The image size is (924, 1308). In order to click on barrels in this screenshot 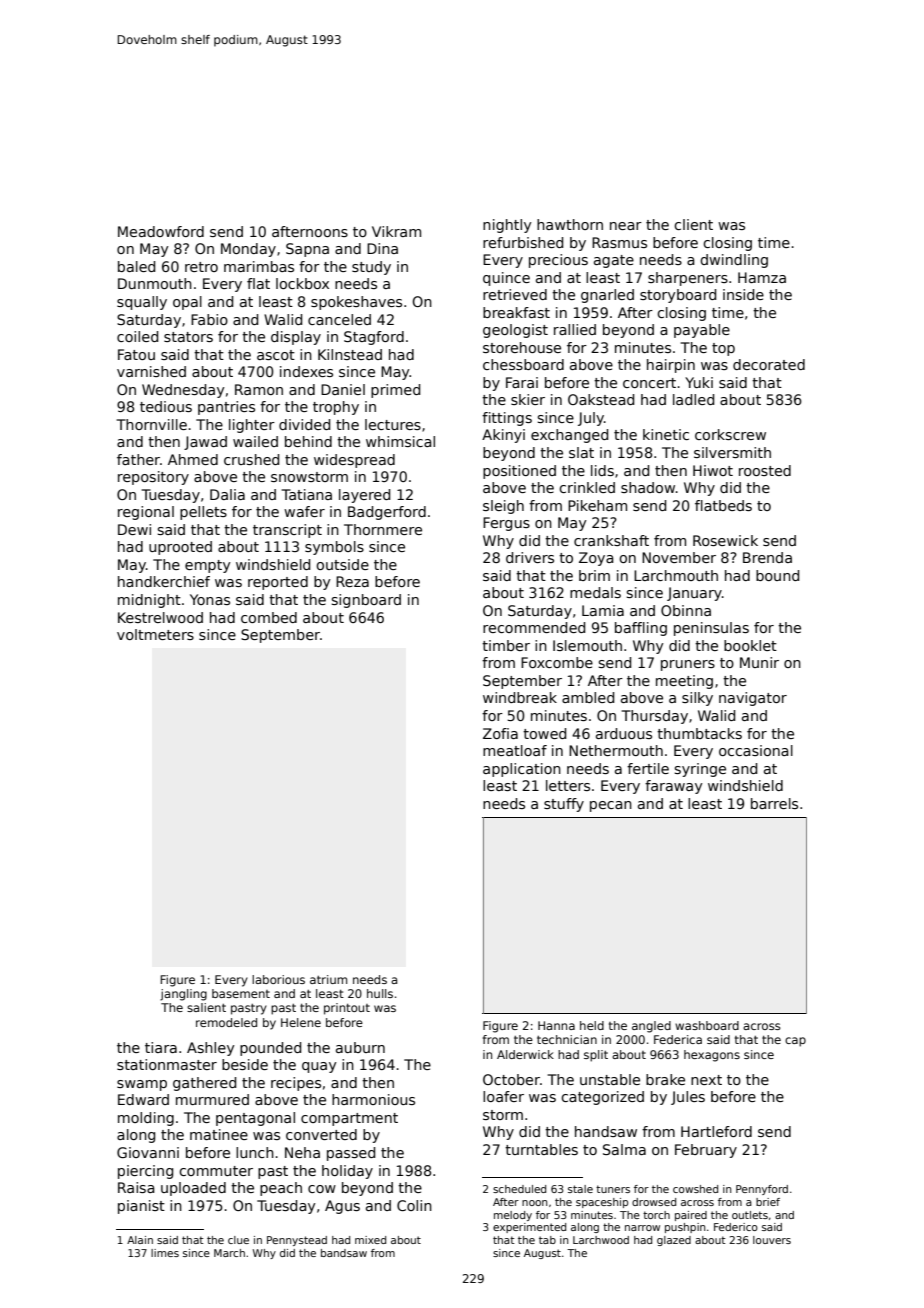, I will do `click(774, 803)`.
